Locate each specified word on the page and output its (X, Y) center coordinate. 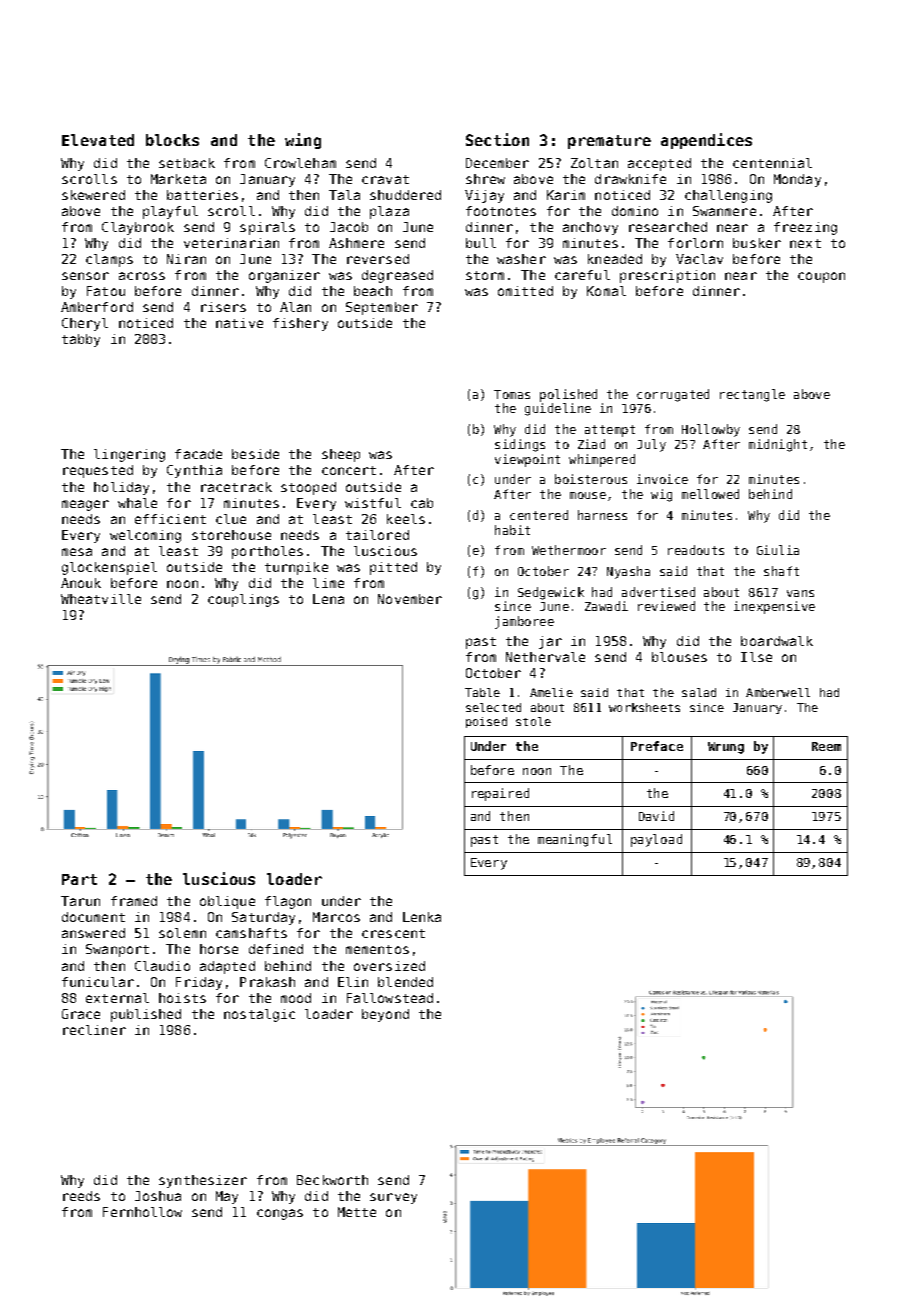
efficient (170, 519)
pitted (393, 568)
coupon (821, 277)
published (146, 1015)
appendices (706, 141)
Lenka (422, 917)
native (239, 323)
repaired (500, 794)
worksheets (644, 707)
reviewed (666, 606)
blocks (172, 140)
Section (497, 139)
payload (656, 840)
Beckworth (332, 1180)
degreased (397, 276)
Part (79, 879)
